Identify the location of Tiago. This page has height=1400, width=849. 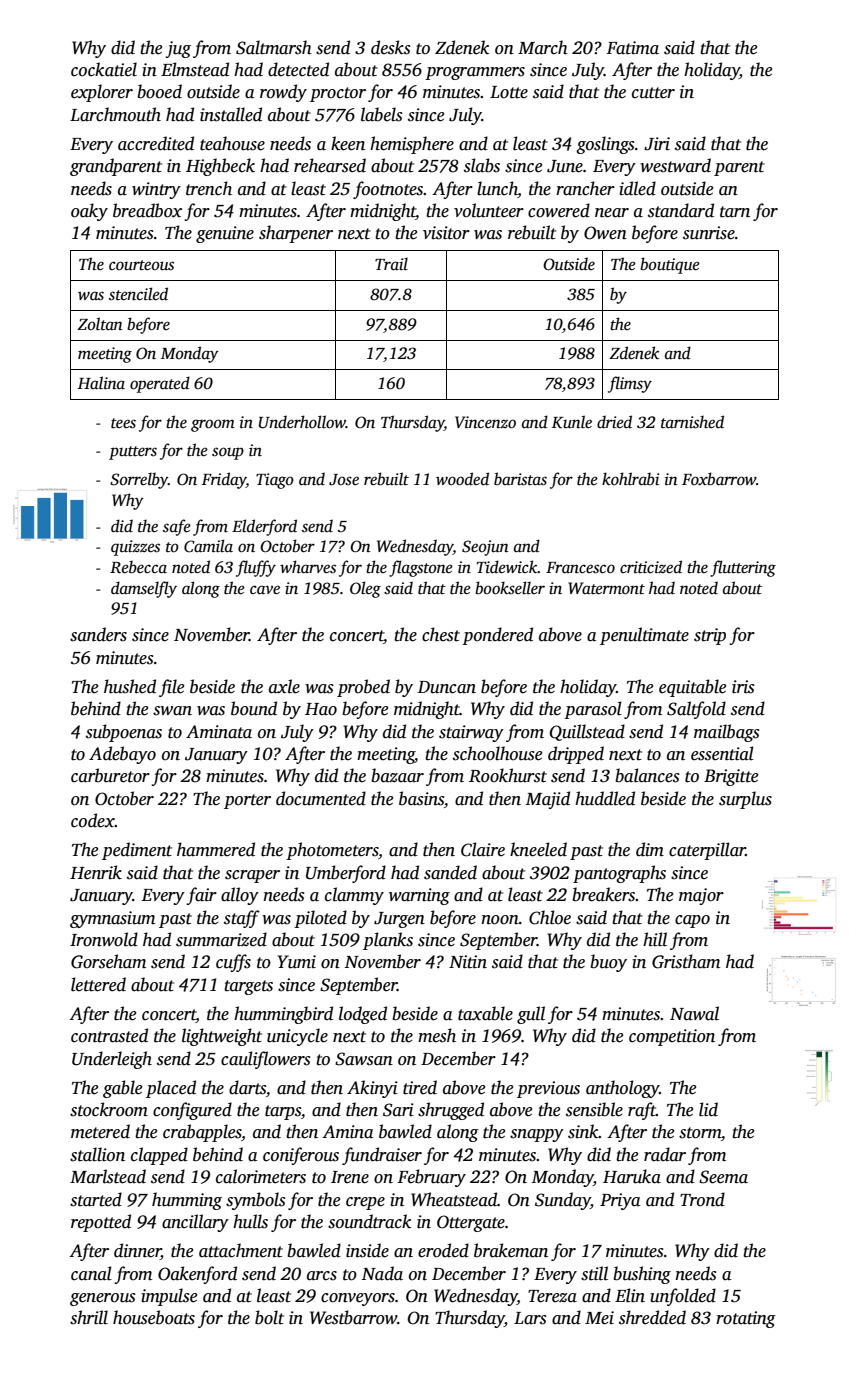
(275, 481).
